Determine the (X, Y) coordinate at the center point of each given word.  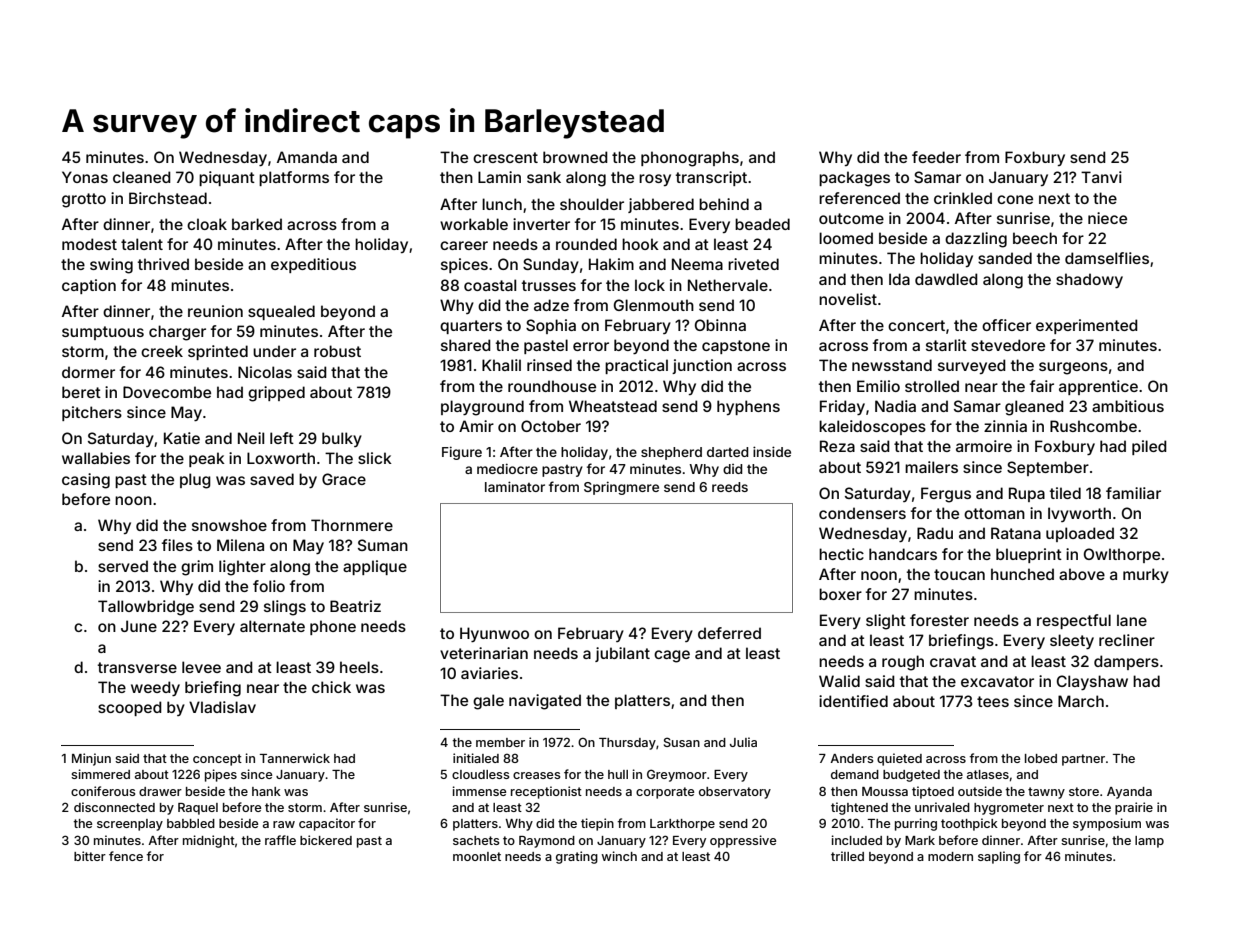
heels (359, 667)
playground (482, 408)
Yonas (85, 177)
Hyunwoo (494, 634)
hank (266, 791)
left (282, 438)
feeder (936, 157)
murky (1146, 575)
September (1048, 468)
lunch (502, 204)
